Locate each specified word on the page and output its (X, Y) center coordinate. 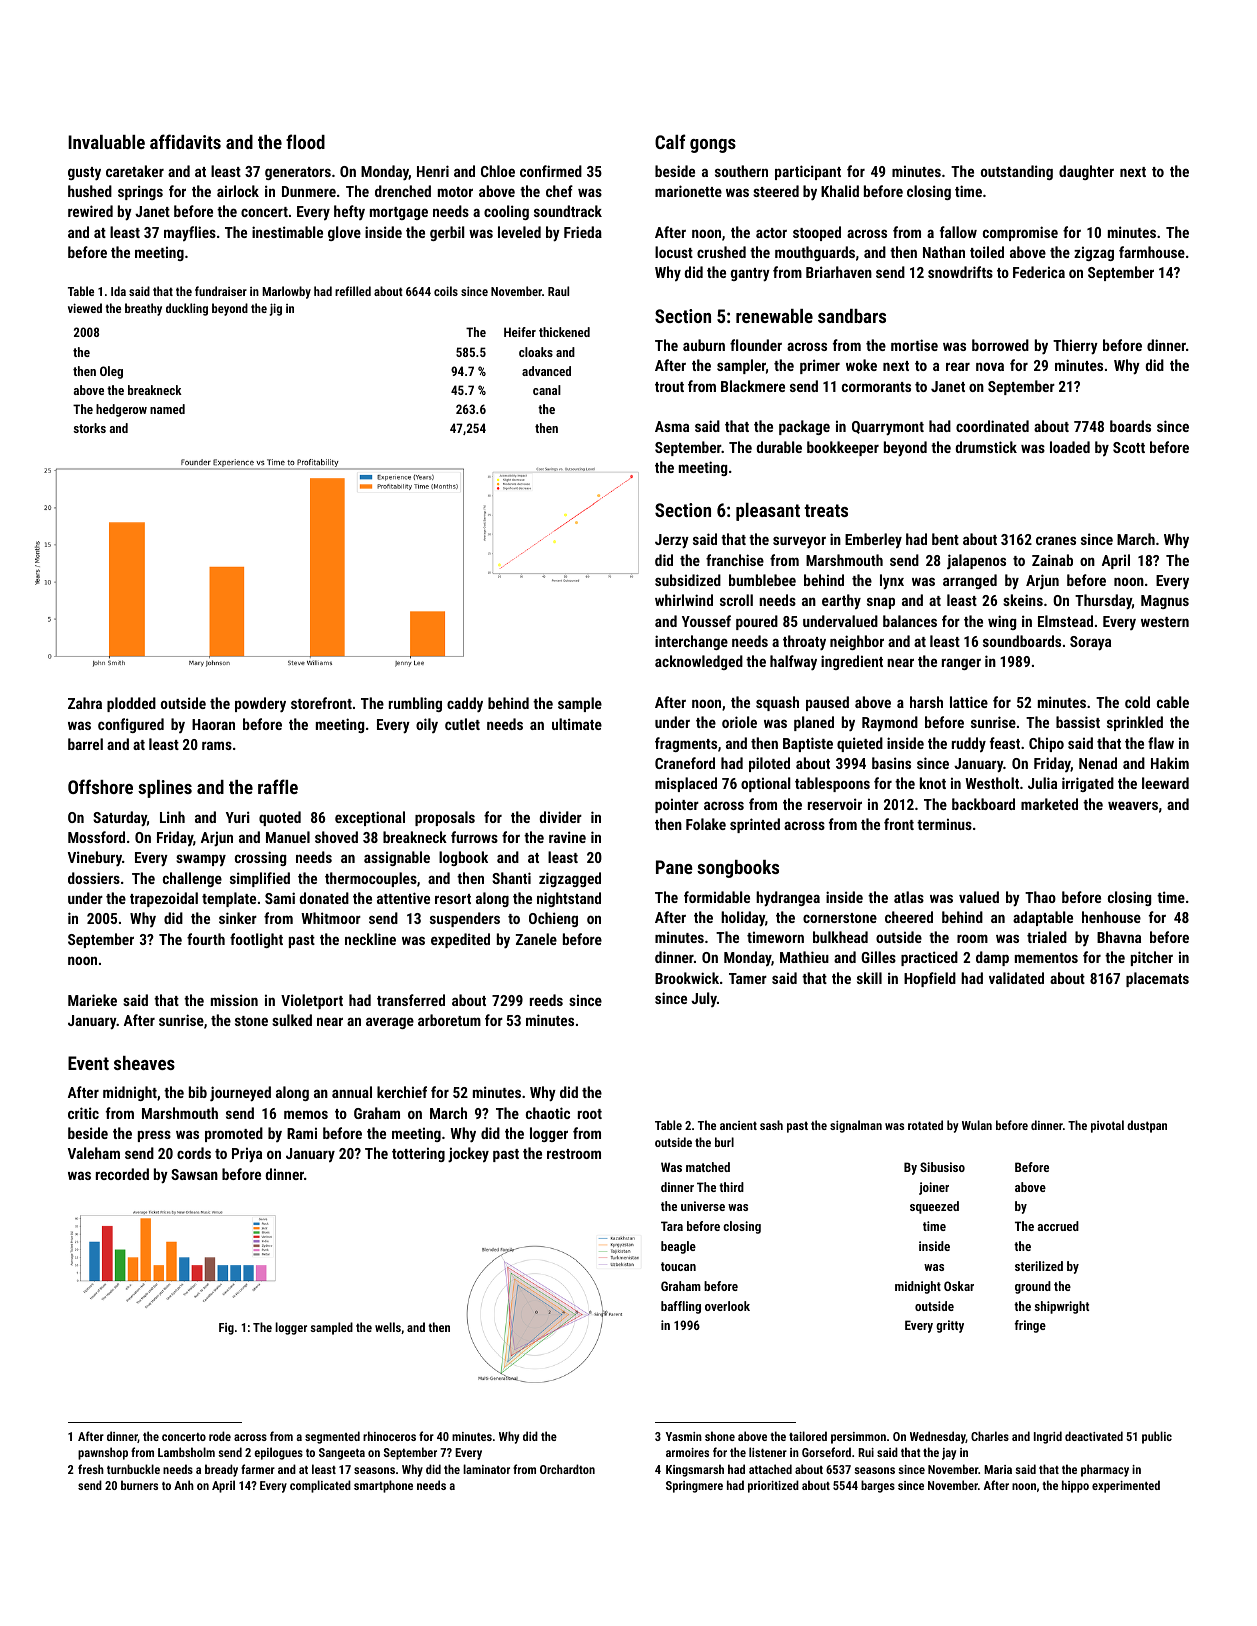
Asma (672, 426)
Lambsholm (186, 1452)
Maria (998, 1469)
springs (140, 192)
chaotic (548, 1113)
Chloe (498, 171)
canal (547, 390)
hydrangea (788, 899)
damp (992, 958)
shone (720, 1436)
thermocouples (371, 879)
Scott (1129, 447)
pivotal (1107, 1126)
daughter (1086, 172)
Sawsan (194, 1174)
